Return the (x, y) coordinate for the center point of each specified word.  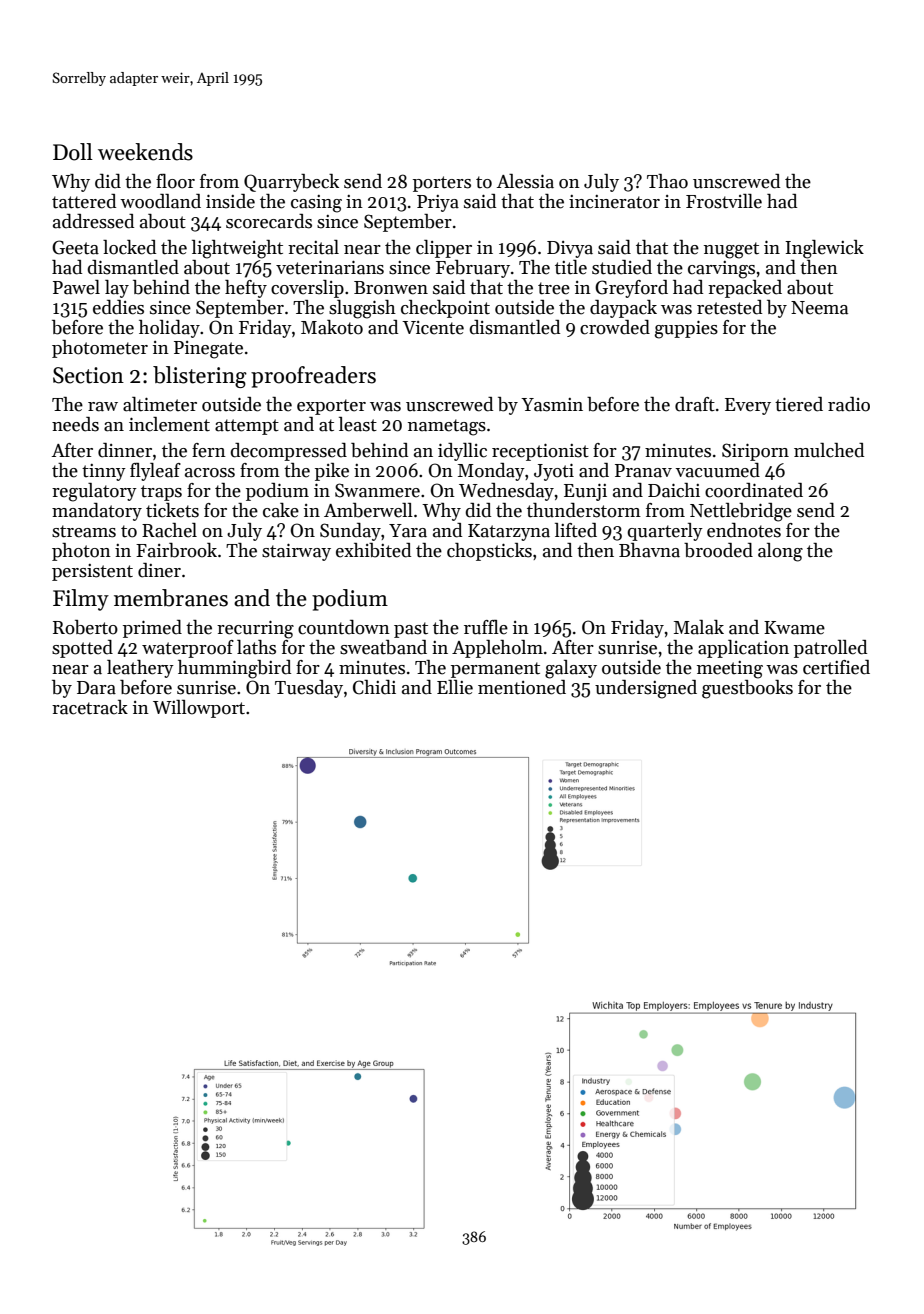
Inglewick (824, 249)
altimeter (160, 404)
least (358, 424)
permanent (495, 670)
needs (75, 424)
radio (849, 404)
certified (836, 667)
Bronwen (391, 288)
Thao (667, 181)
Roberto (85, 627)
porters (442, 184)
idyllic (462, 452)
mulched (829, 450)
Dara (96, 688)
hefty (246, 289)
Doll (73, 152)
